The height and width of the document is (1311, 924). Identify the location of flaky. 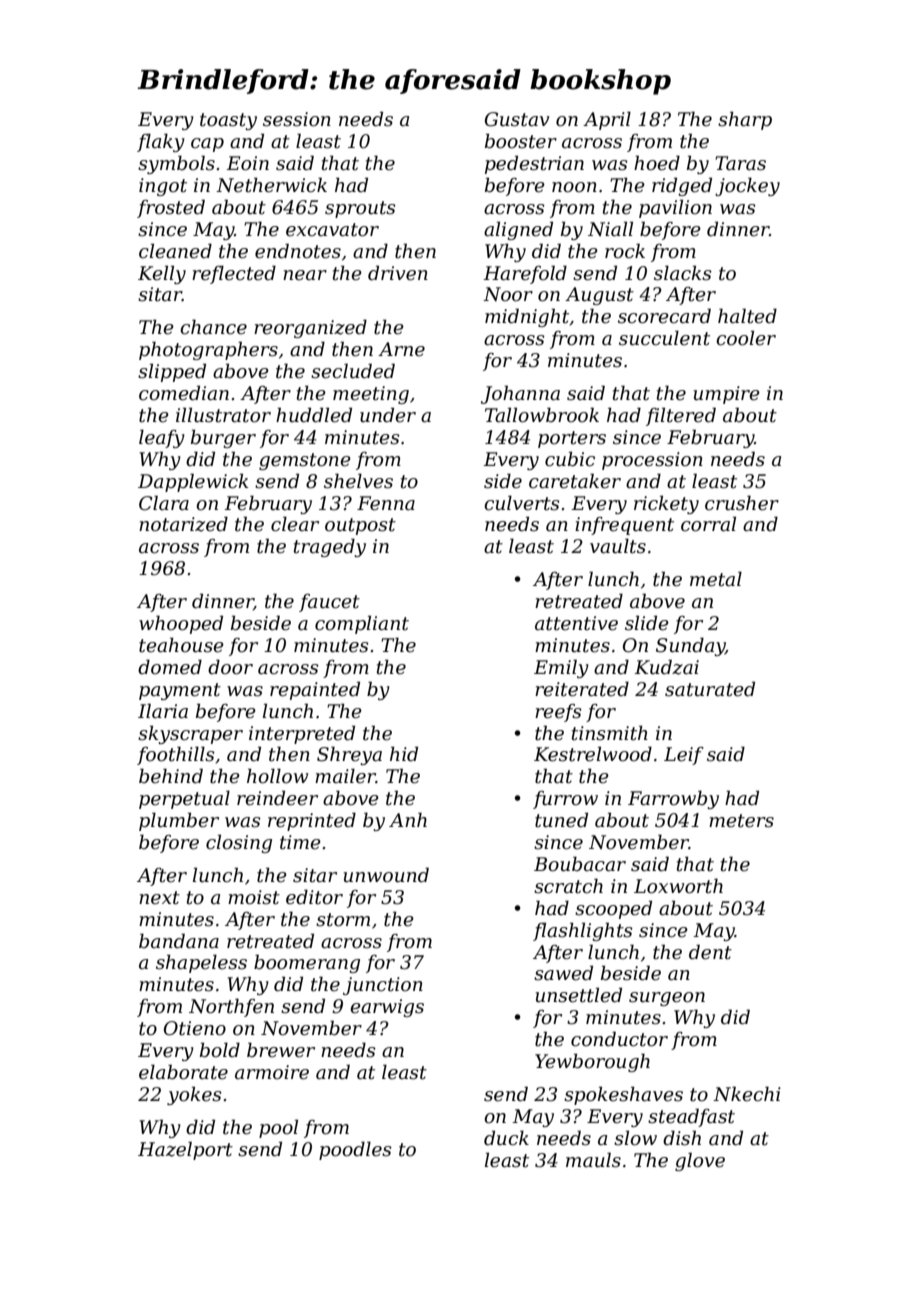
(161, 142).
